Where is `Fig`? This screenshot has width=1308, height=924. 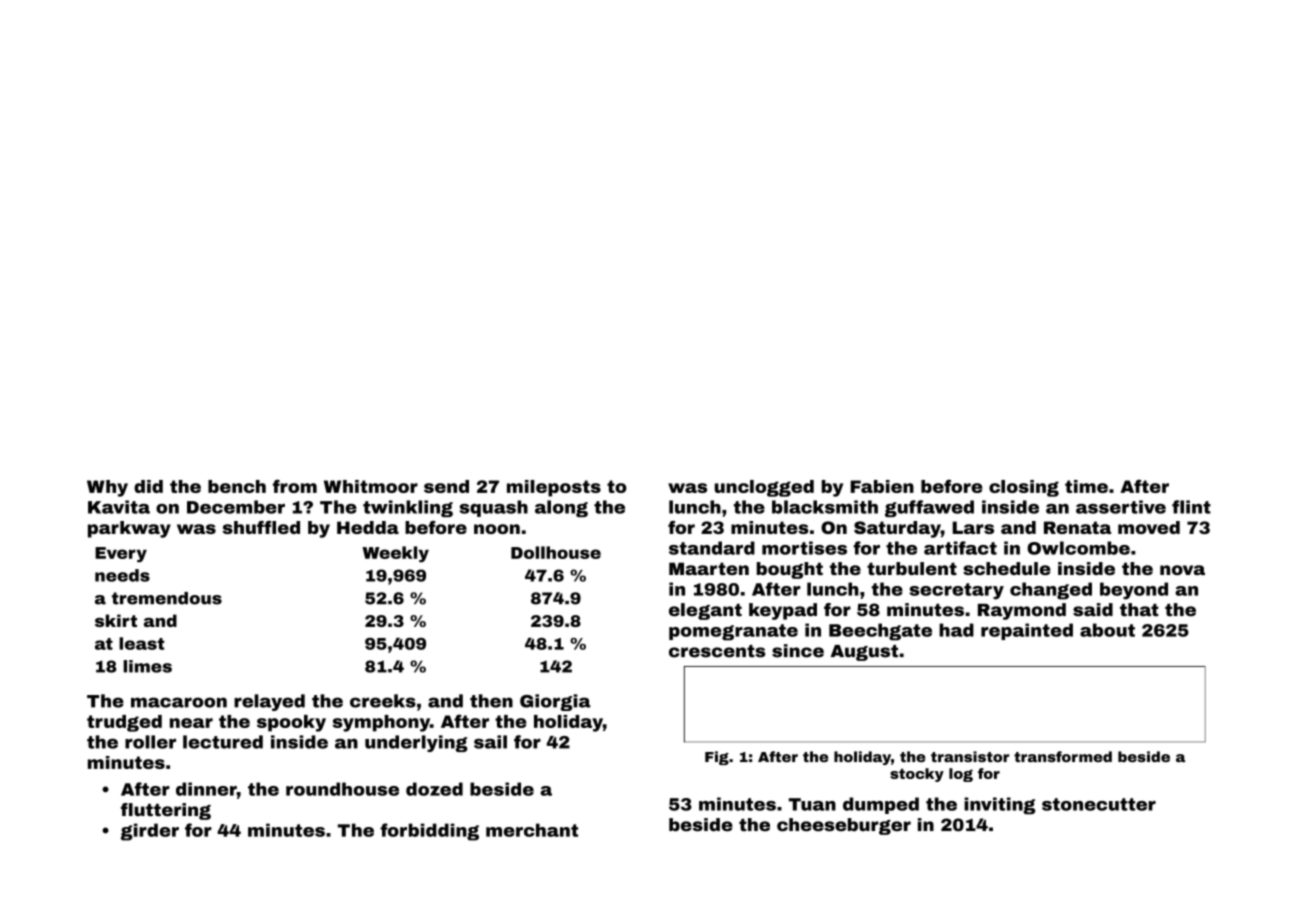
Fig is located at coordinates (717, 758).
